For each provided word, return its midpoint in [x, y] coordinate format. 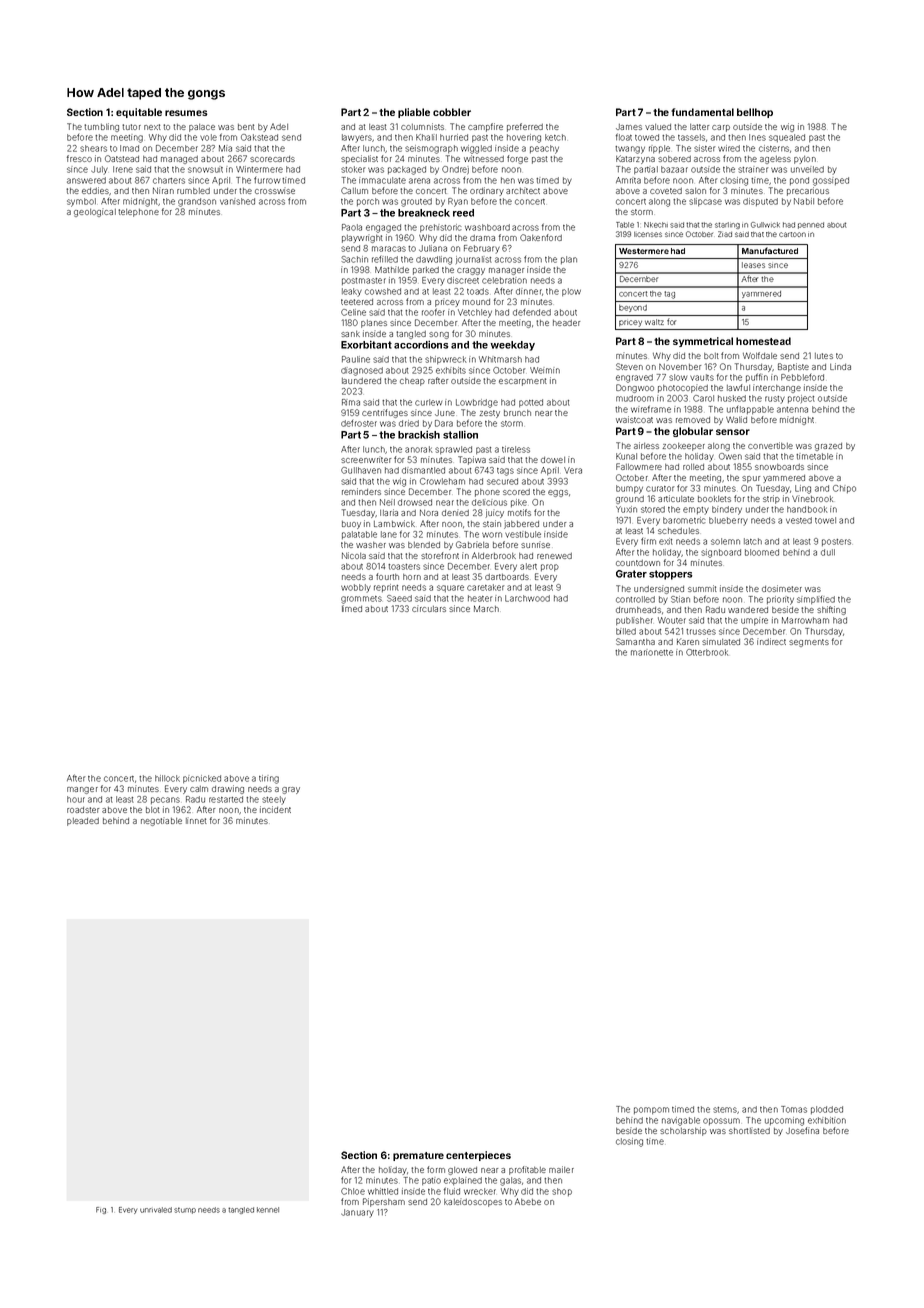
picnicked [202, 779]
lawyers [357, 138]
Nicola [354, 555]
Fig [101, 1210]
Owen [730, 456]
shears [93, 148]
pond [799, 181]
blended [424, 545]
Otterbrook [707, 652]
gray [291, 790]
